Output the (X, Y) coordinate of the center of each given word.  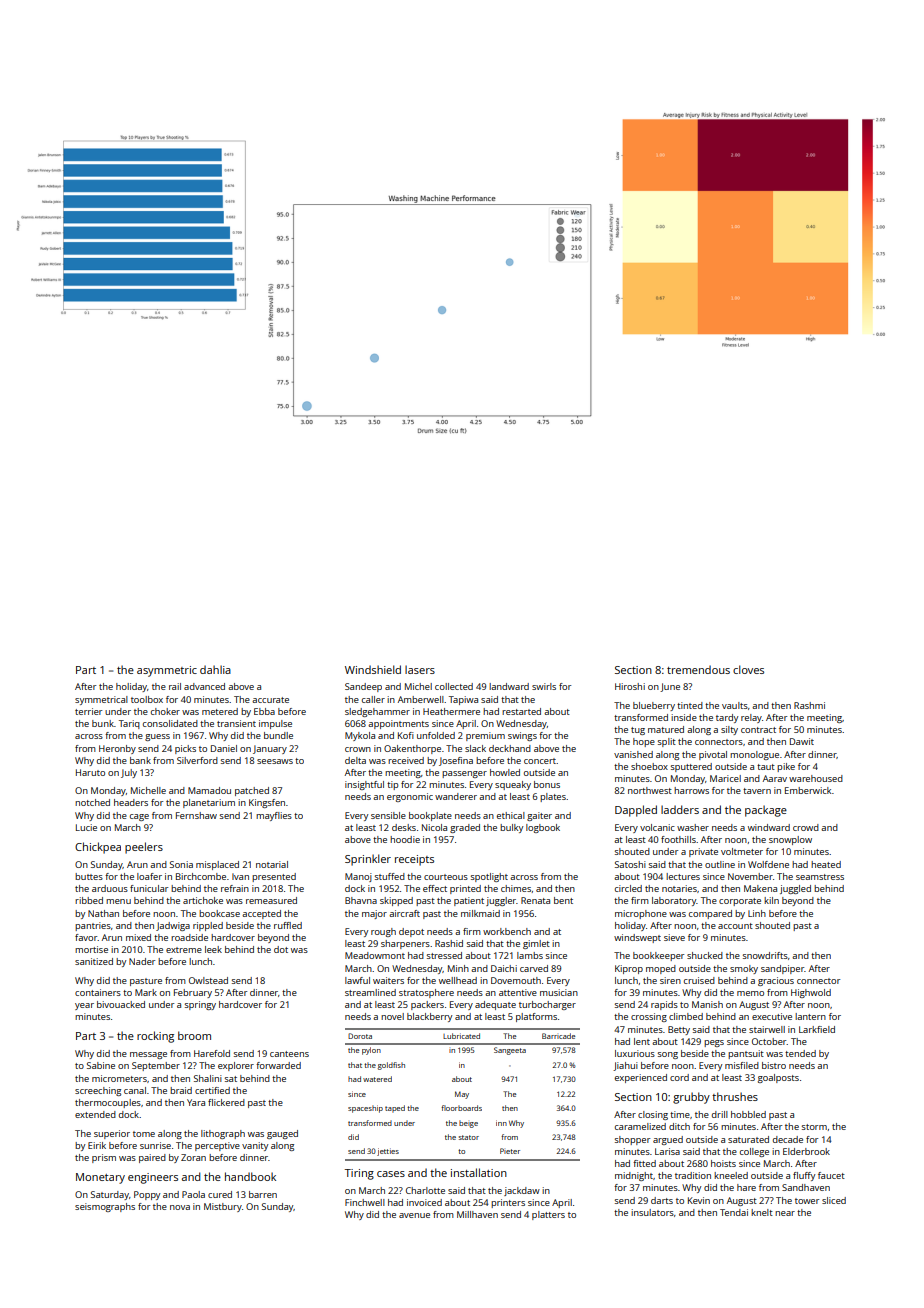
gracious (776, 981)
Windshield (373, 669)
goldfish (391, 1066)
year (84, 1006)
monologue (754, 755)
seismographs (105, 1207)
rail (175, 686)
